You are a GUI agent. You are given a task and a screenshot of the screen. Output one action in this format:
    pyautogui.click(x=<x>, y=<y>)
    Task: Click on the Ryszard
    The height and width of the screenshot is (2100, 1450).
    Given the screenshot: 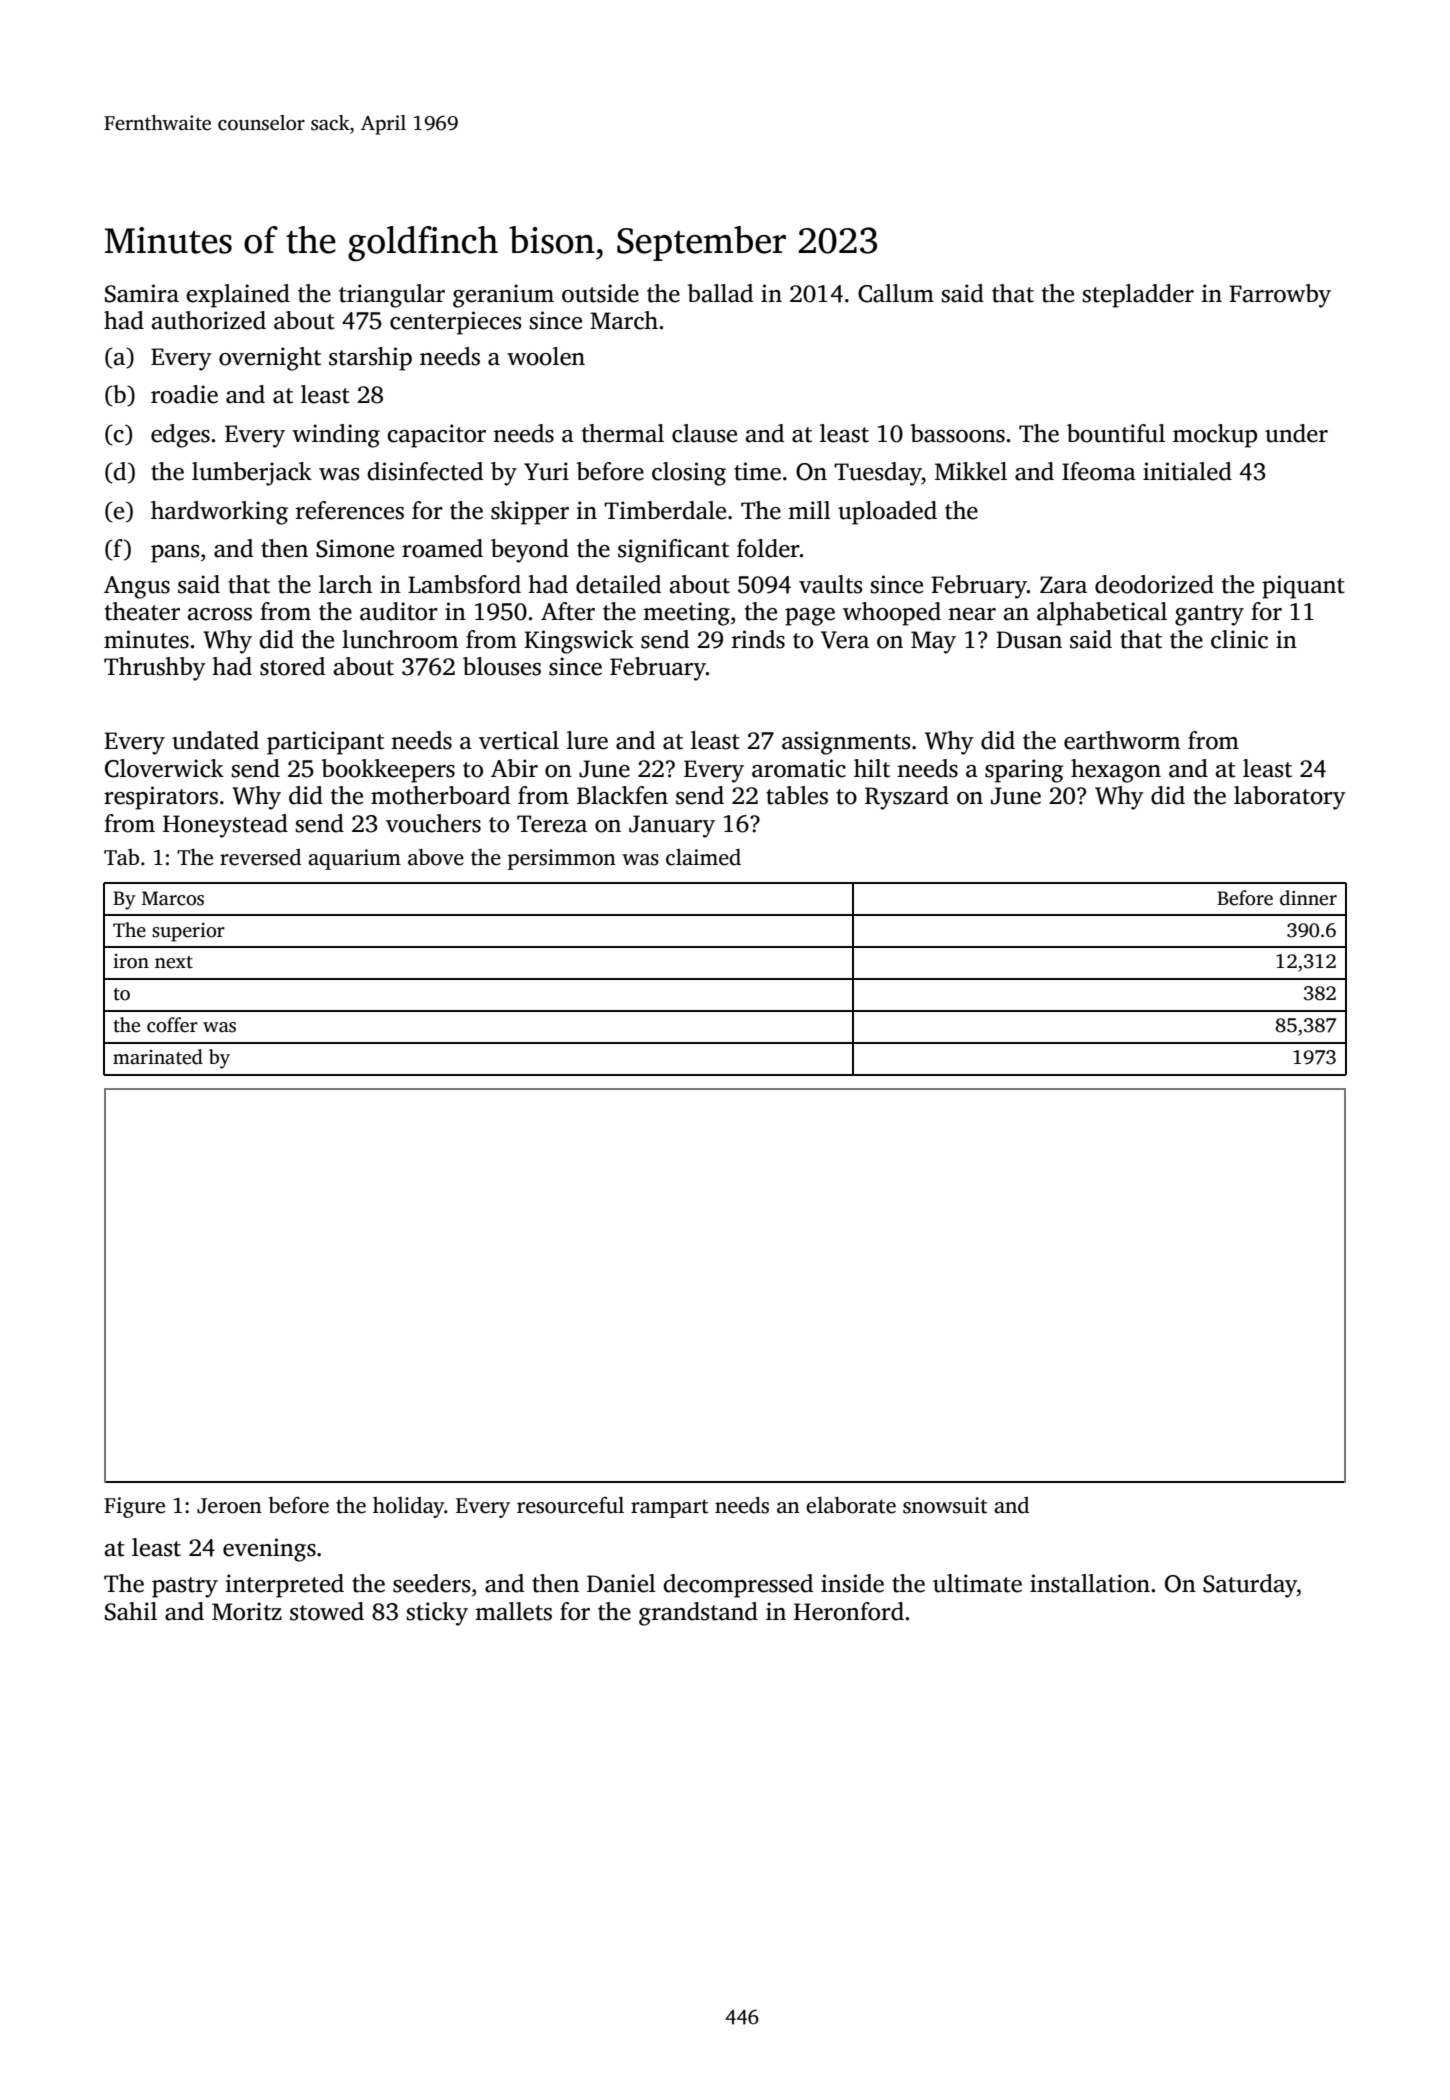 What is the action you would take?
    pyautogui.click(x=907, y=798)
